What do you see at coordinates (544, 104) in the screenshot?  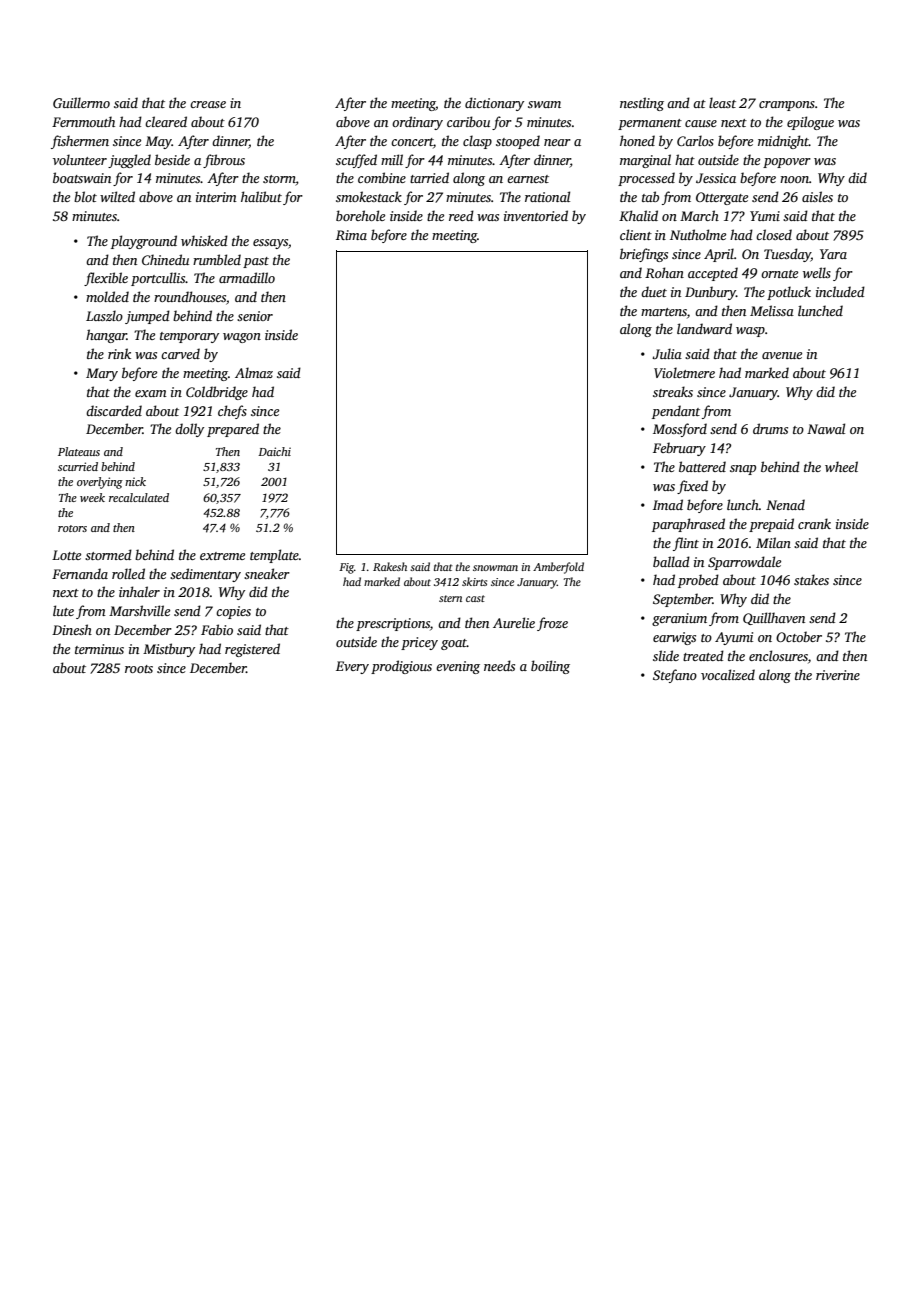 I see `swam` at bounding box center [544, 104].
